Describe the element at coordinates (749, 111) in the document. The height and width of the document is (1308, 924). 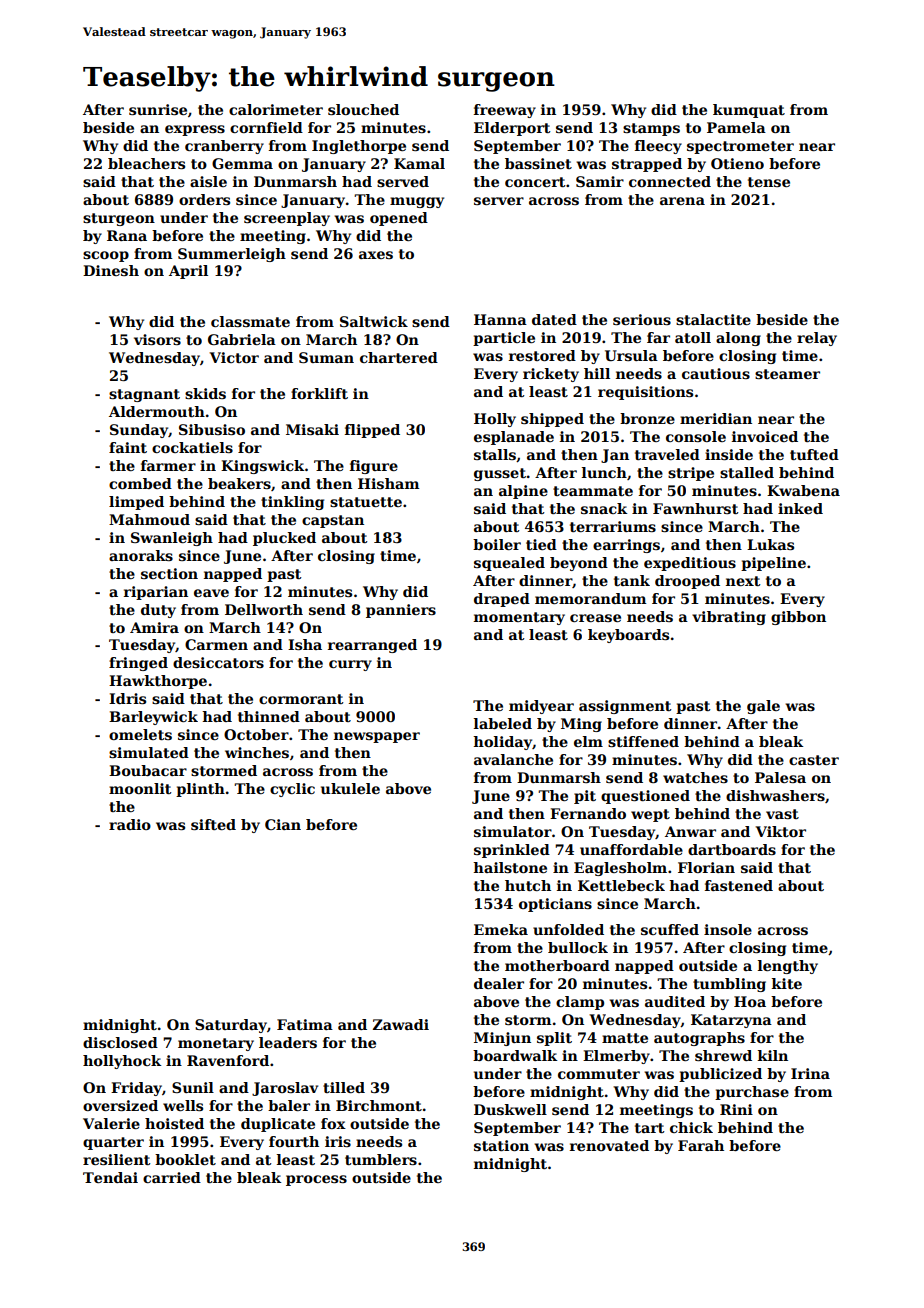
I see `kumquat` at that location.
